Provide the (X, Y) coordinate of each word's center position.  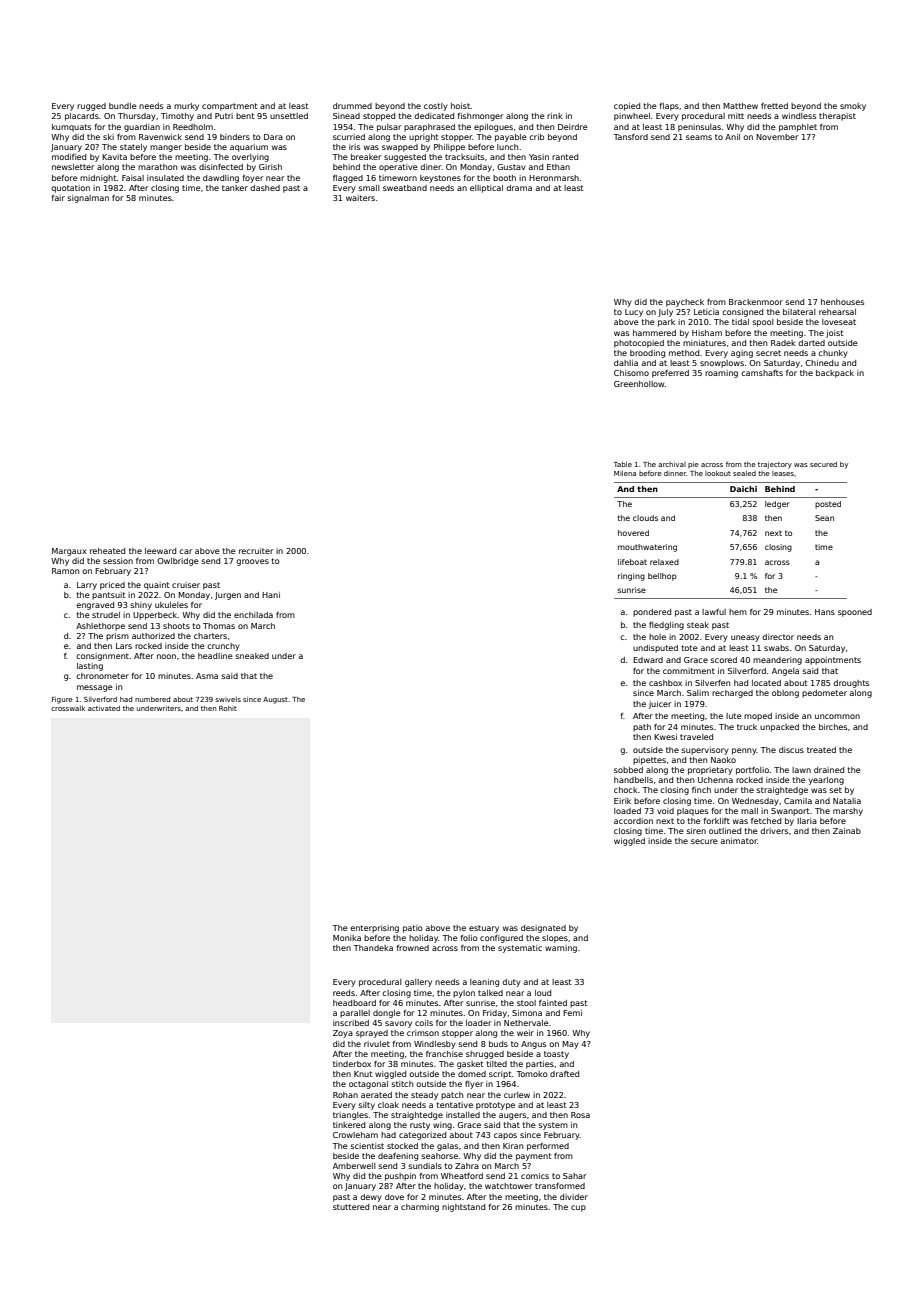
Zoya (343, 1034)
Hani (271, 595)
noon (166, 656)
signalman (88, 199)
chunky (833, 354)
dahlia (626, 363)
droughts (851, 684)
